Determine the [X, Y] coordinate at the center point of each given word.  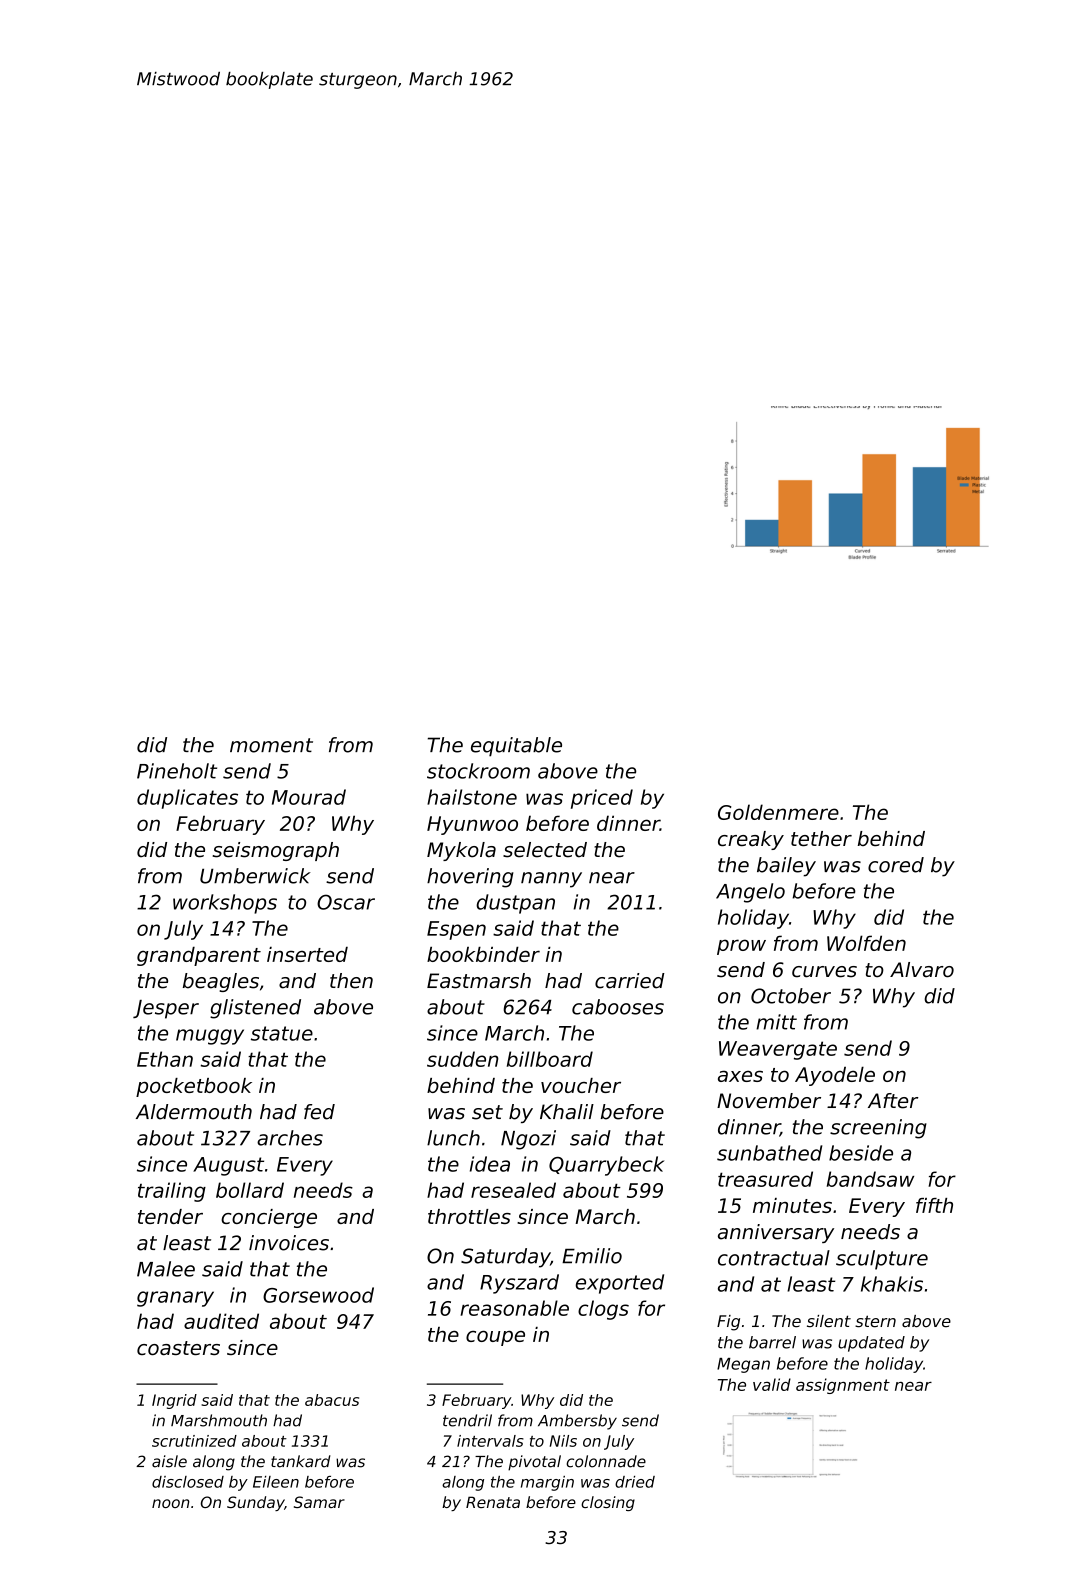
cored [896, 865]
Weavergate [778, 1050]
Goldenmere [778, 812]
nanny [551, 880]
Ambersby [577, 1422]
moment [271, 745]
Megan [743, 1365]
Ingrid [174, 1401]
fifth [934, 1205]
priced [602, 799]
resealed [513, 1190]
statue [282, 1033]
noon [171, 1503]
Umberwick [255, 876]
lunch [453, 1138]
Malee [166, 1269]
